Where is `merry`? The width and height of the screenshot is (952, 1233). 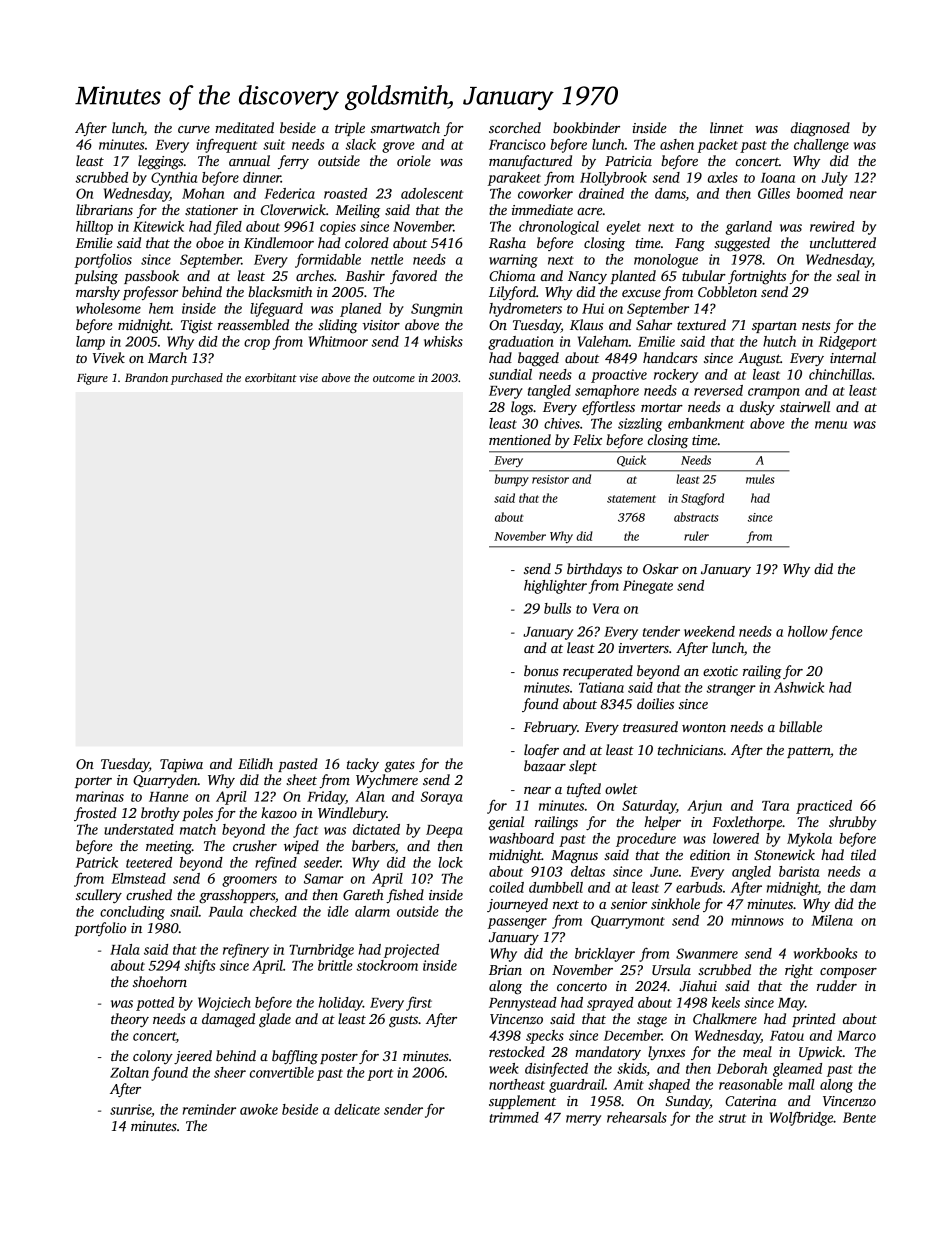
merry is located at coordinates (583, 1120).
